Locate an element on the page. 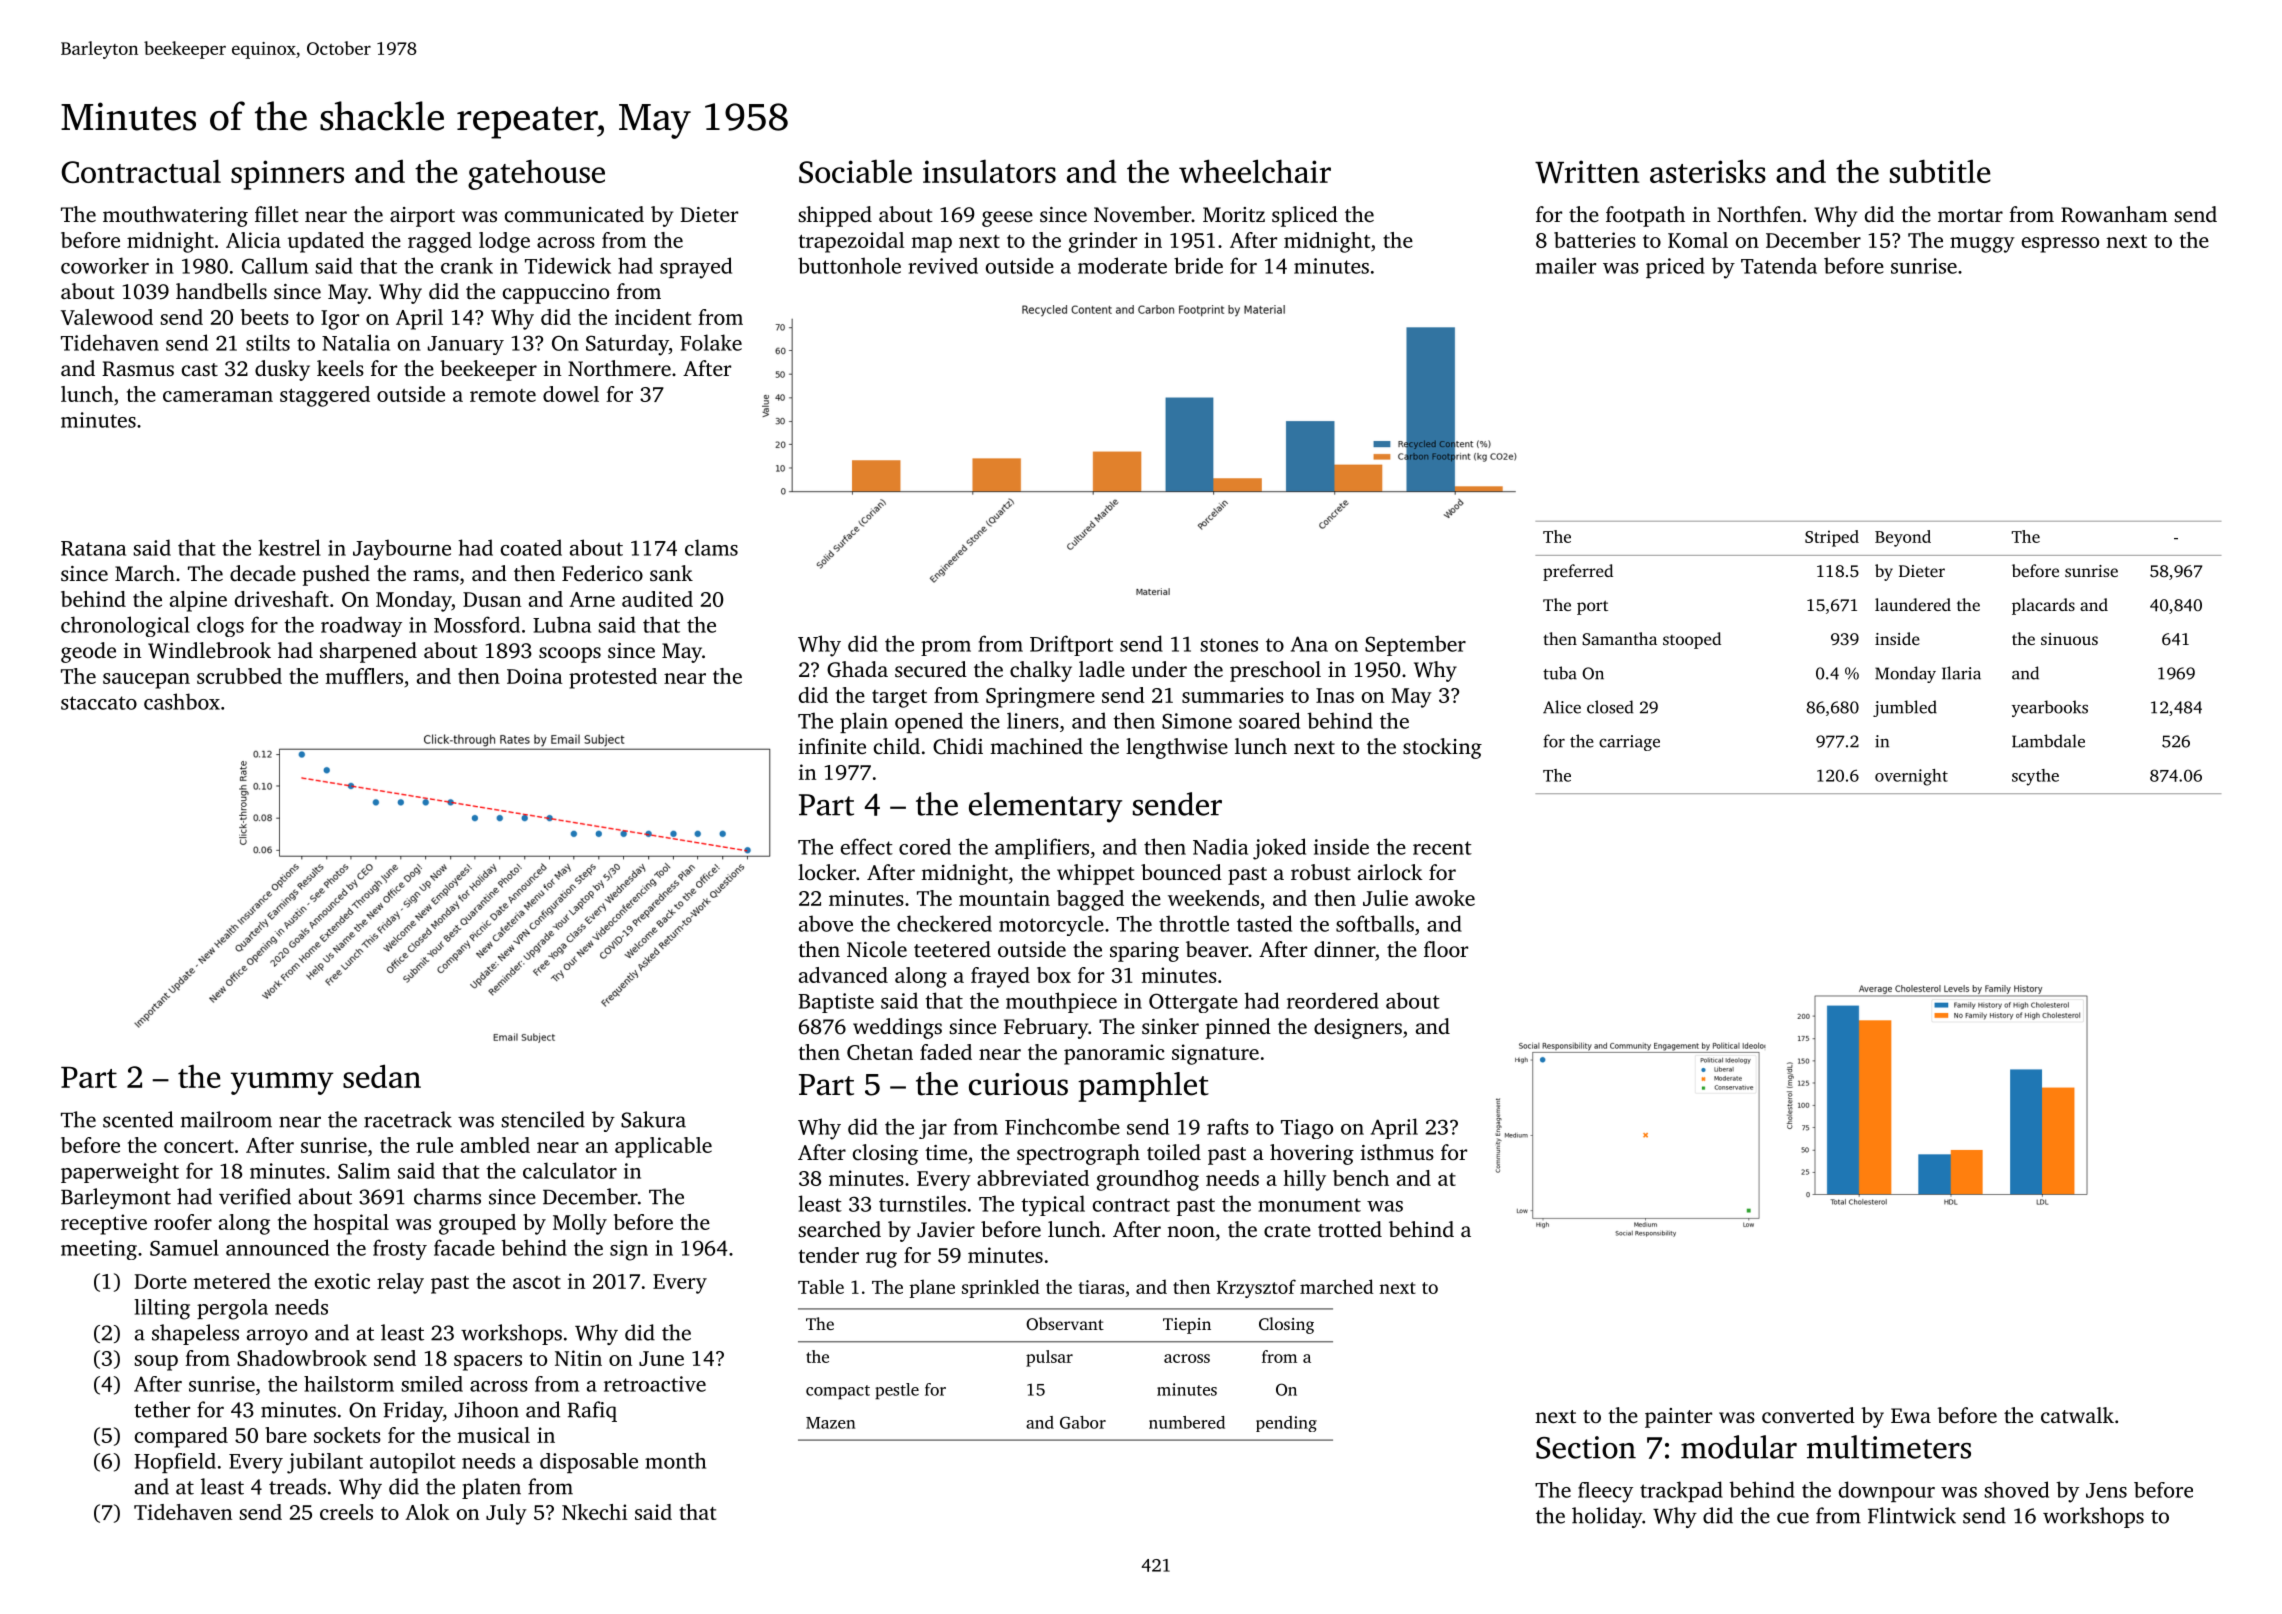 This image has width=2282, height=1614. jumbled is located at coordinates (1905, 708).
